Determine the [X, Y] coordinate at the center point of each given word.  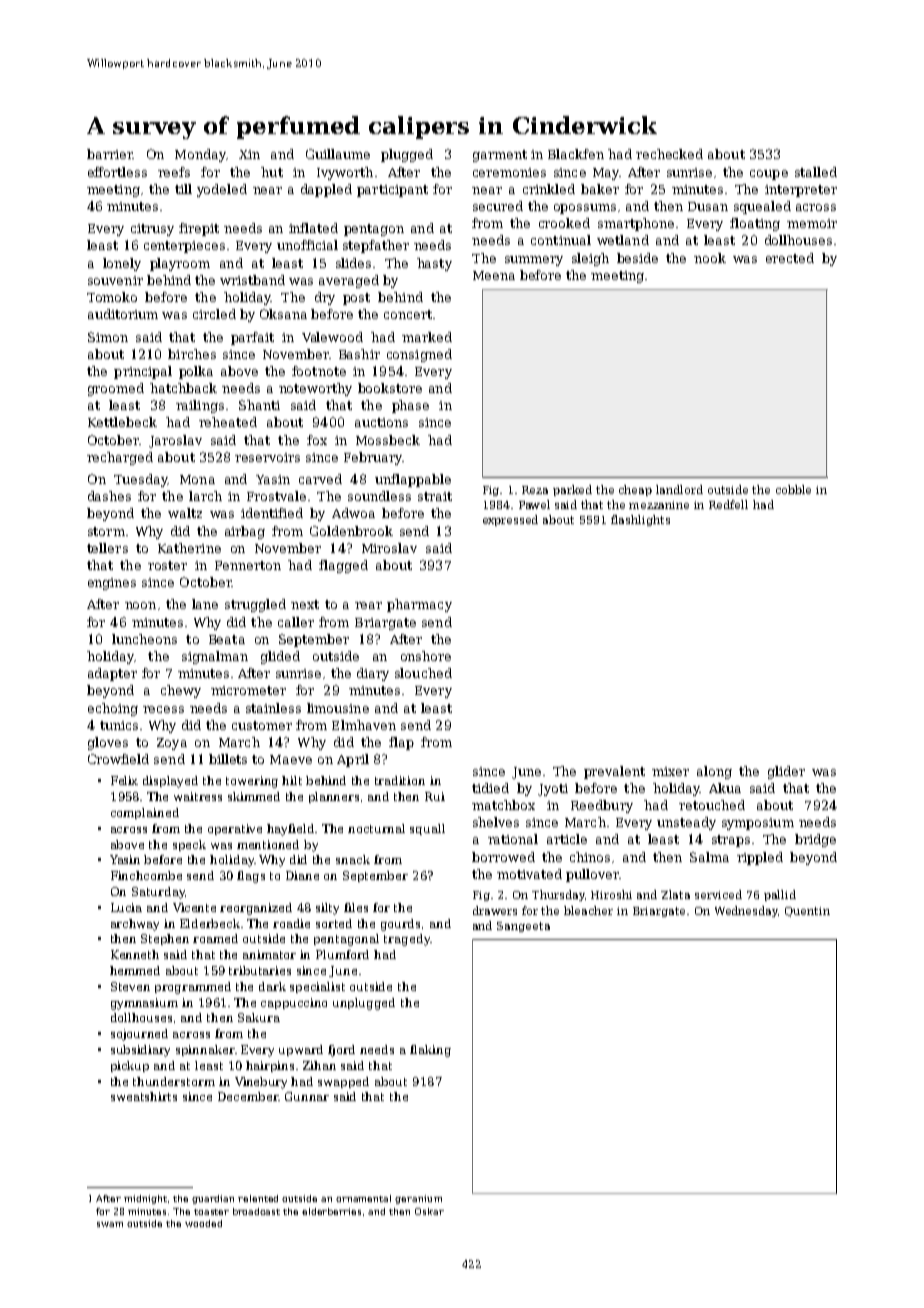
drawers [495, 910]
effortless [117, 172]
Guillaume [338, 154]
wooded [203, 1223]
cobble [793, 489]
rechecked [669, 154]
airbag [245, 532]
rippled [760, 858]
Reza [535, 490]
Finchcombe [146, 875]
